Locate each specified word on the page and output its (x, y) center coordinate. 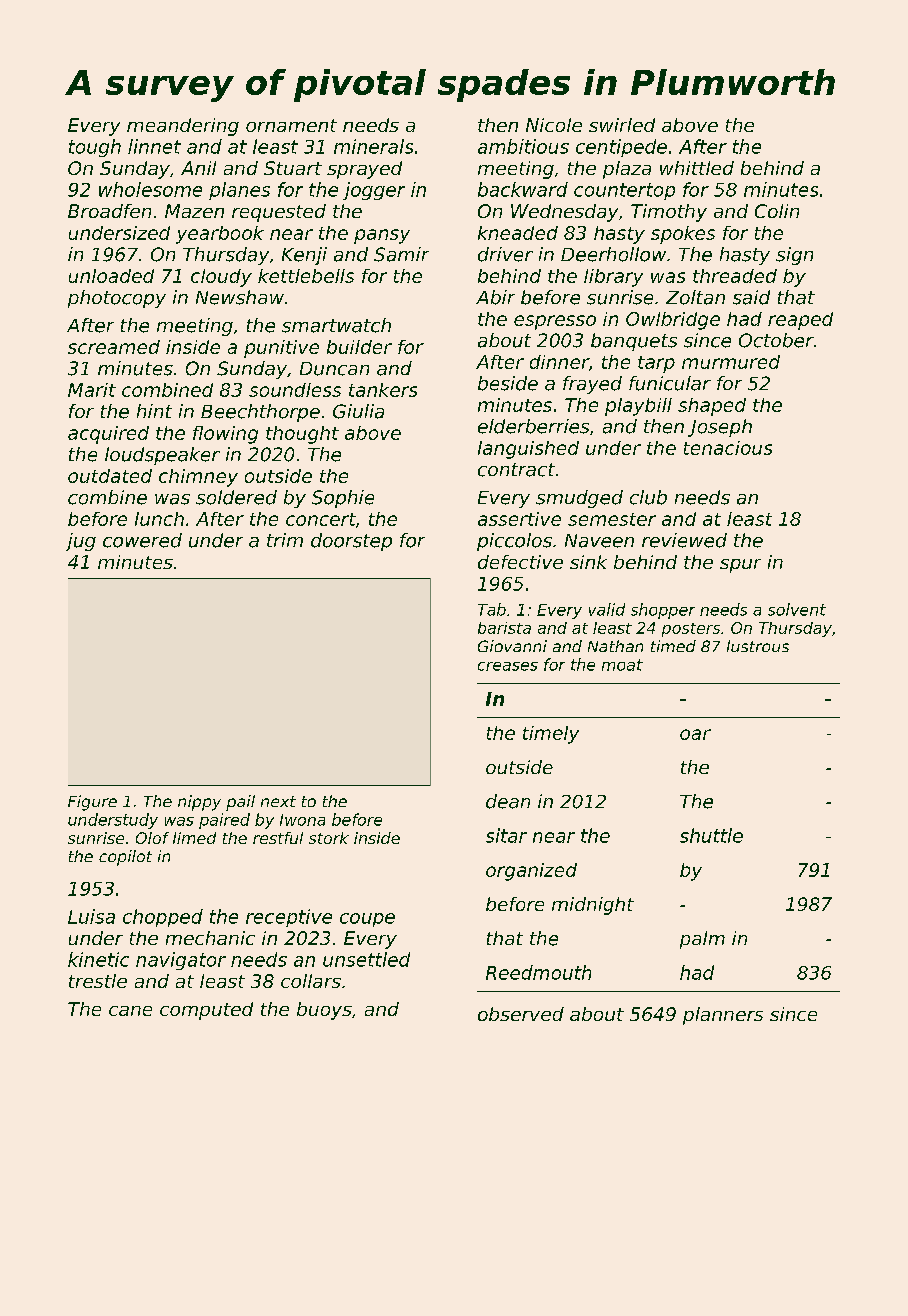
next (278, 801)
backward (523, 189)
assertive (519, 519)
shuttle (711, 835)
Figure (92, 803)
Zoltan (695, 297)
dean (508, 801)
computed (206, 1011)
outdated (110, 476)
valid (607, 609)
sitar (506, 835)
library (613, 278)
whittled (697, 168)
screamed (114, 347)
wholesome (150, 189)
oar (695, 734)
